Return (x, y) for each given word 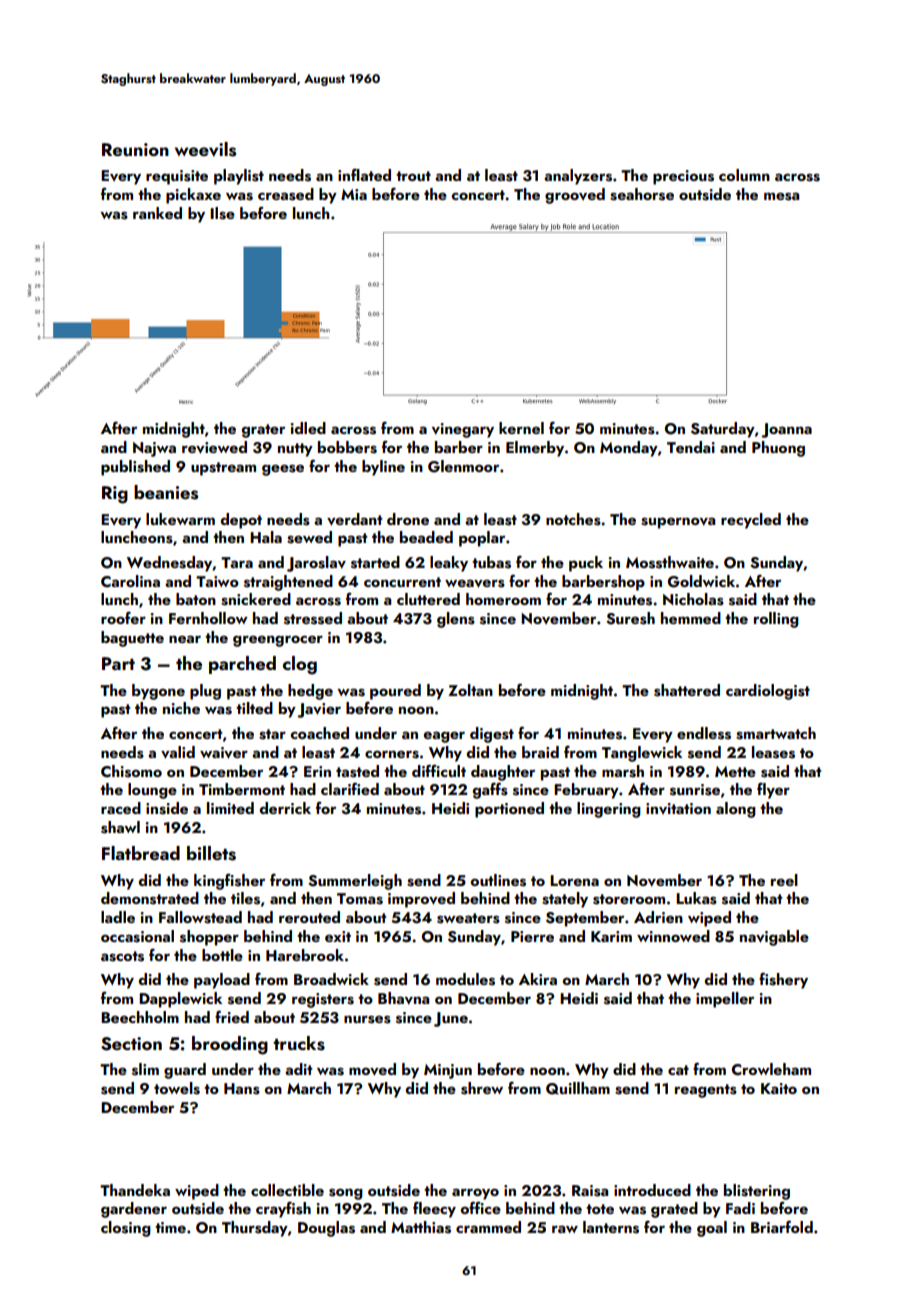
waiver (224, 753)
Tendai (691, 447)
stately (565, 900)
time (170, 1227)
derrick (285, 808)
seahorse (642, 194)
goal (712, 1229)
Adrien (658, 917)
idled (308, 428)
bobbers (347, 447)
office (481, 1207)
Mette (735, 771)
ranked (157, 213)
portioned (509, 810)
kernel (521, 428)
